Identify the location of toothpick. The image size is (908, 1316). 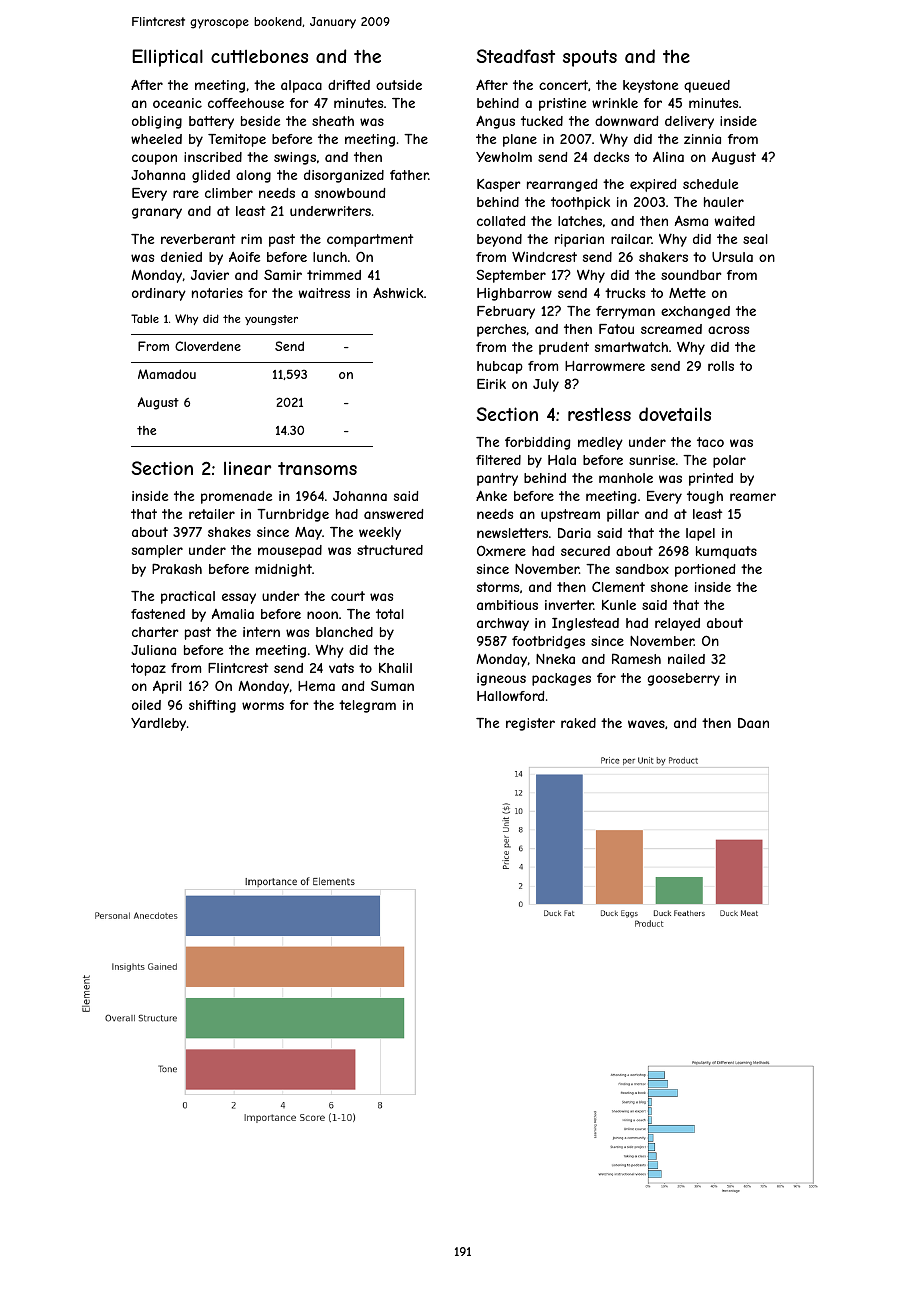
(580, 203).
